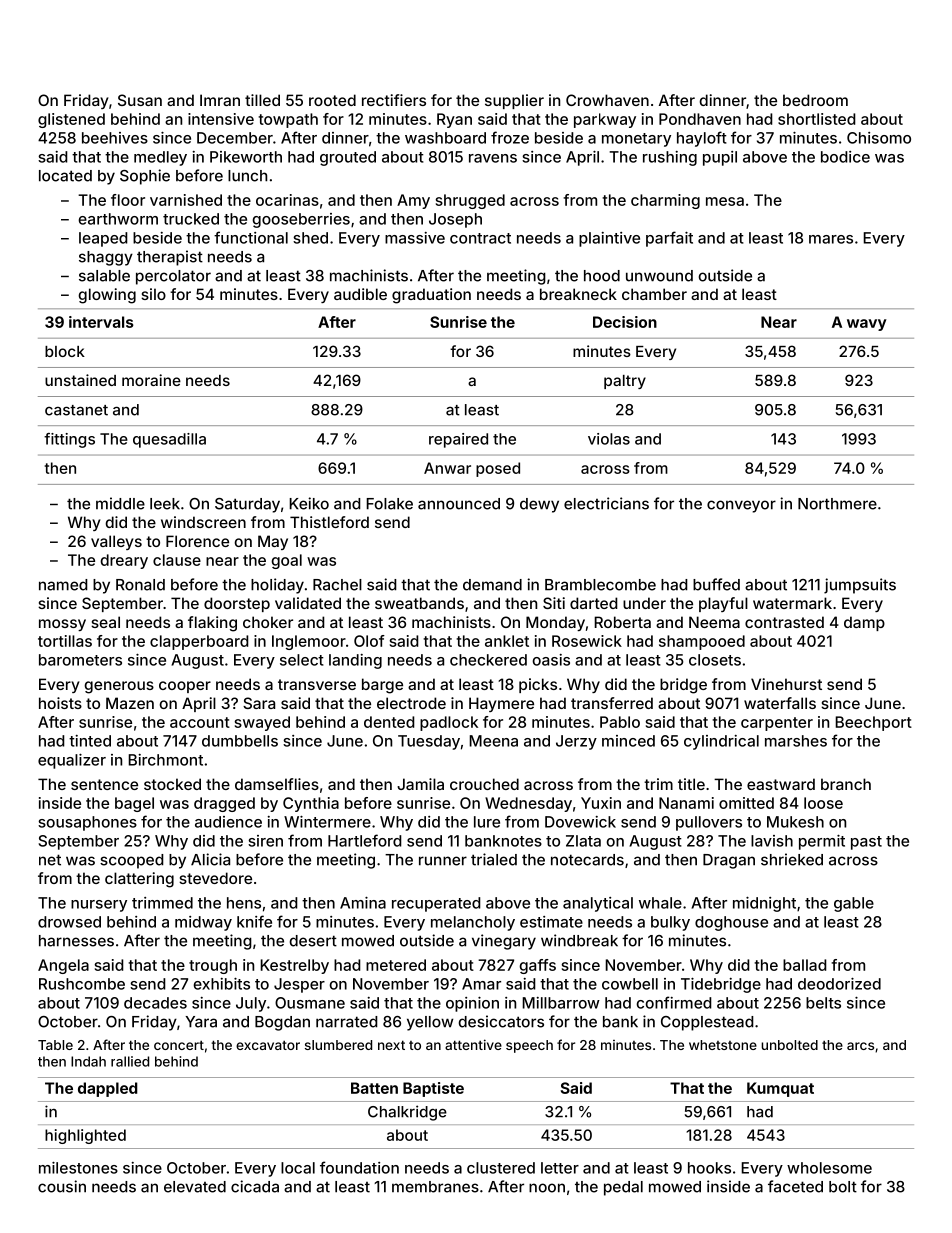 The image size is (952, 1233). What do you see at coordinates (139, 880) in the screenshot?
I see `clattering` at bounding box center [139, 880].
